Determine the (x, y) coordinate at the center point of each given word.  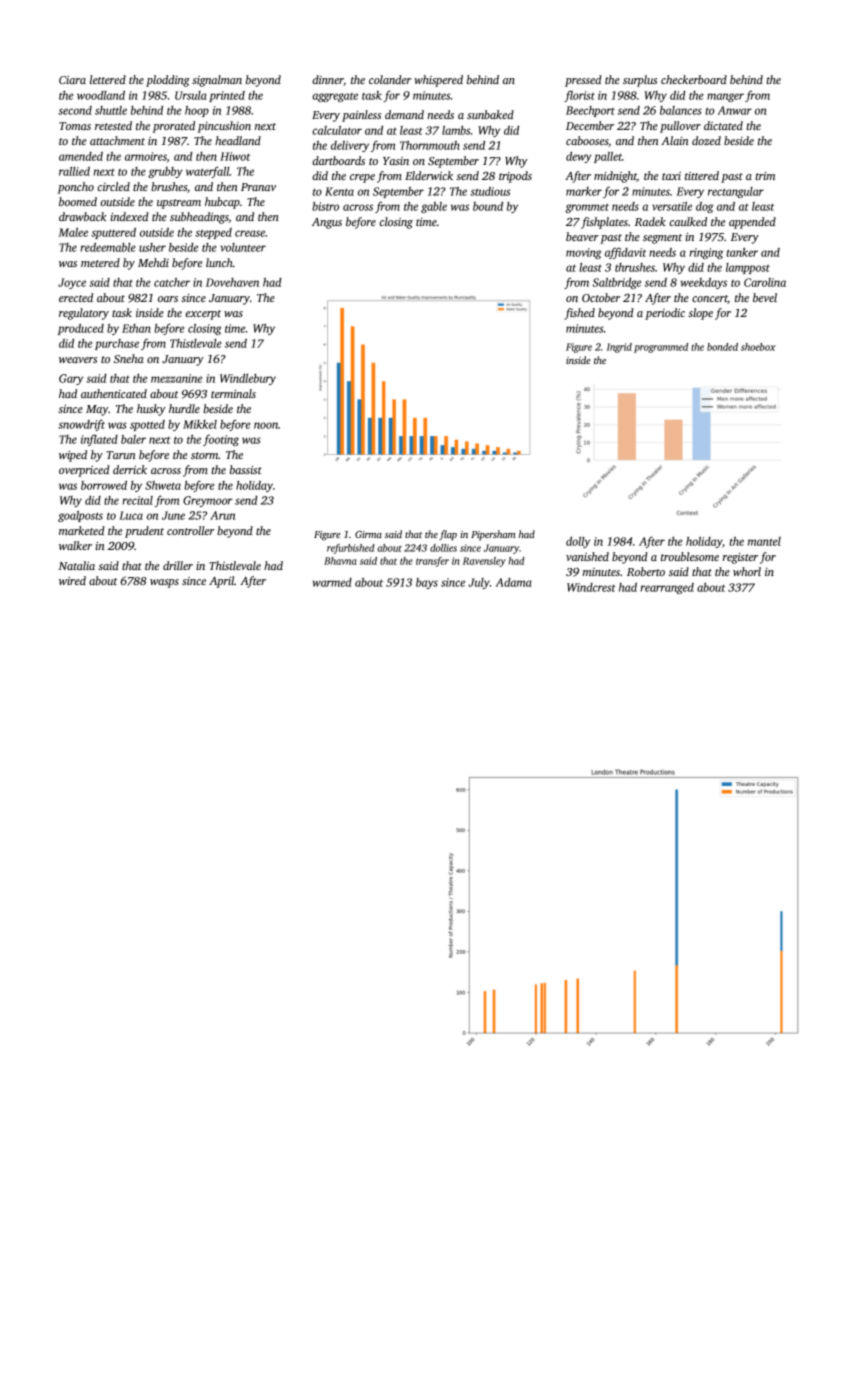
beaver (582, 236)
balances (681, 110)
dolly (578, 542)
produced (81, 329)
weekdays (703, 283)
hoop (197, 111)
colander (390, 79)
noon (266, 425)
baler (133, 439)
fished (579, 314)
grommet (587, 208)
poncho (76, 188)
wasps (164, 583)
